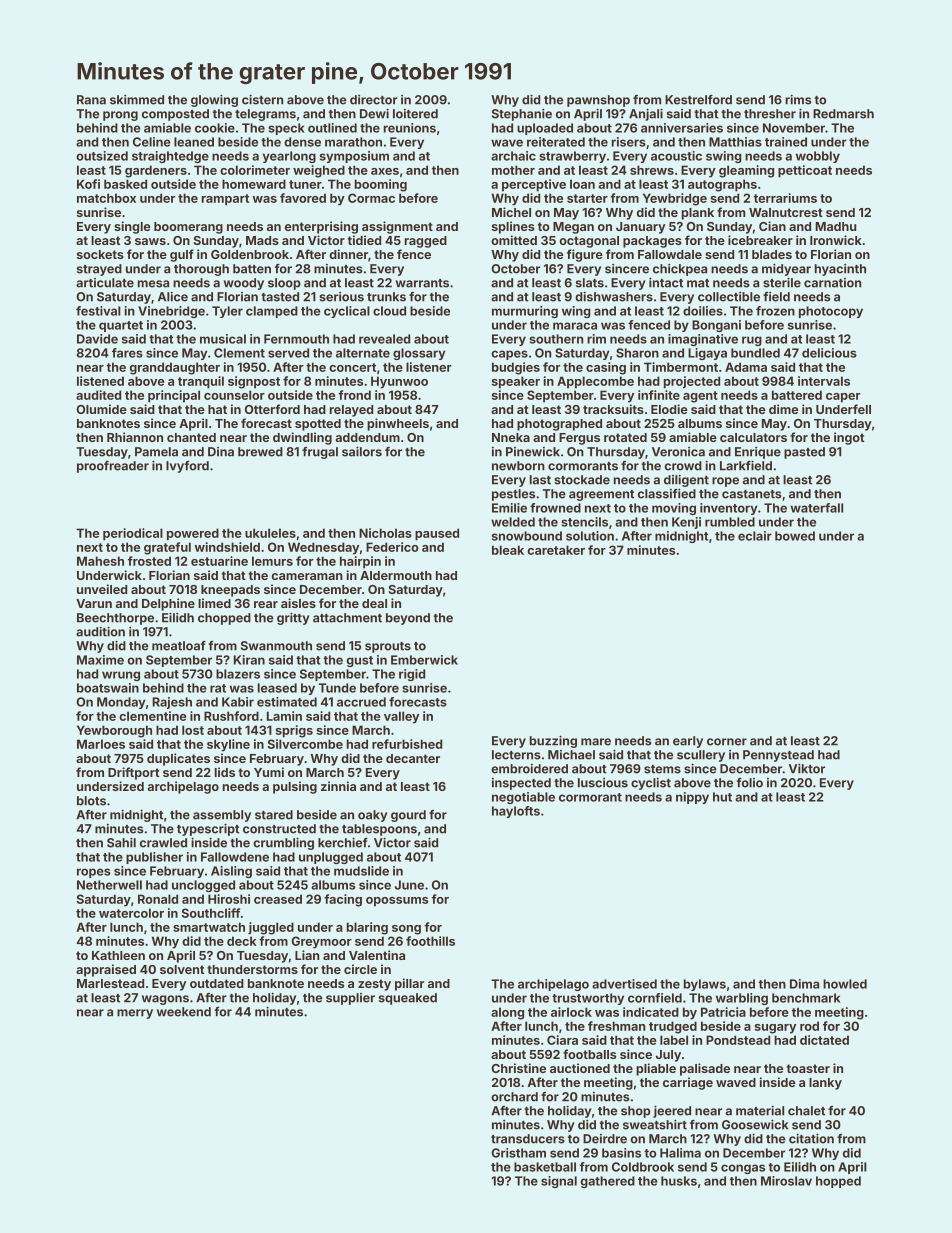  I want to click on bundled, so click(755, 353).
